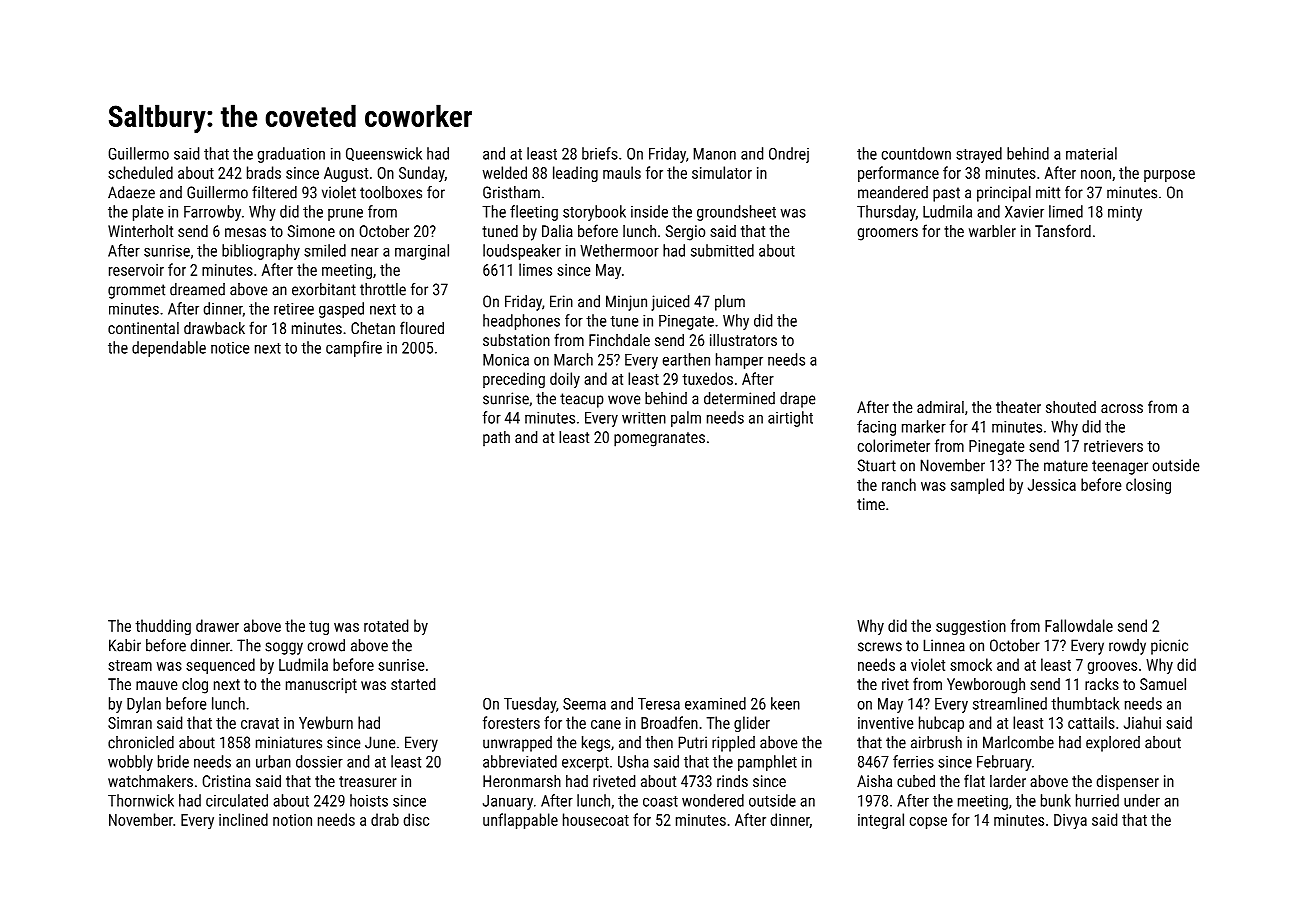 This image has width=1308, height=924. Describe the element at coordinates (977, 486) in the image. I see `sampled` at that location.
